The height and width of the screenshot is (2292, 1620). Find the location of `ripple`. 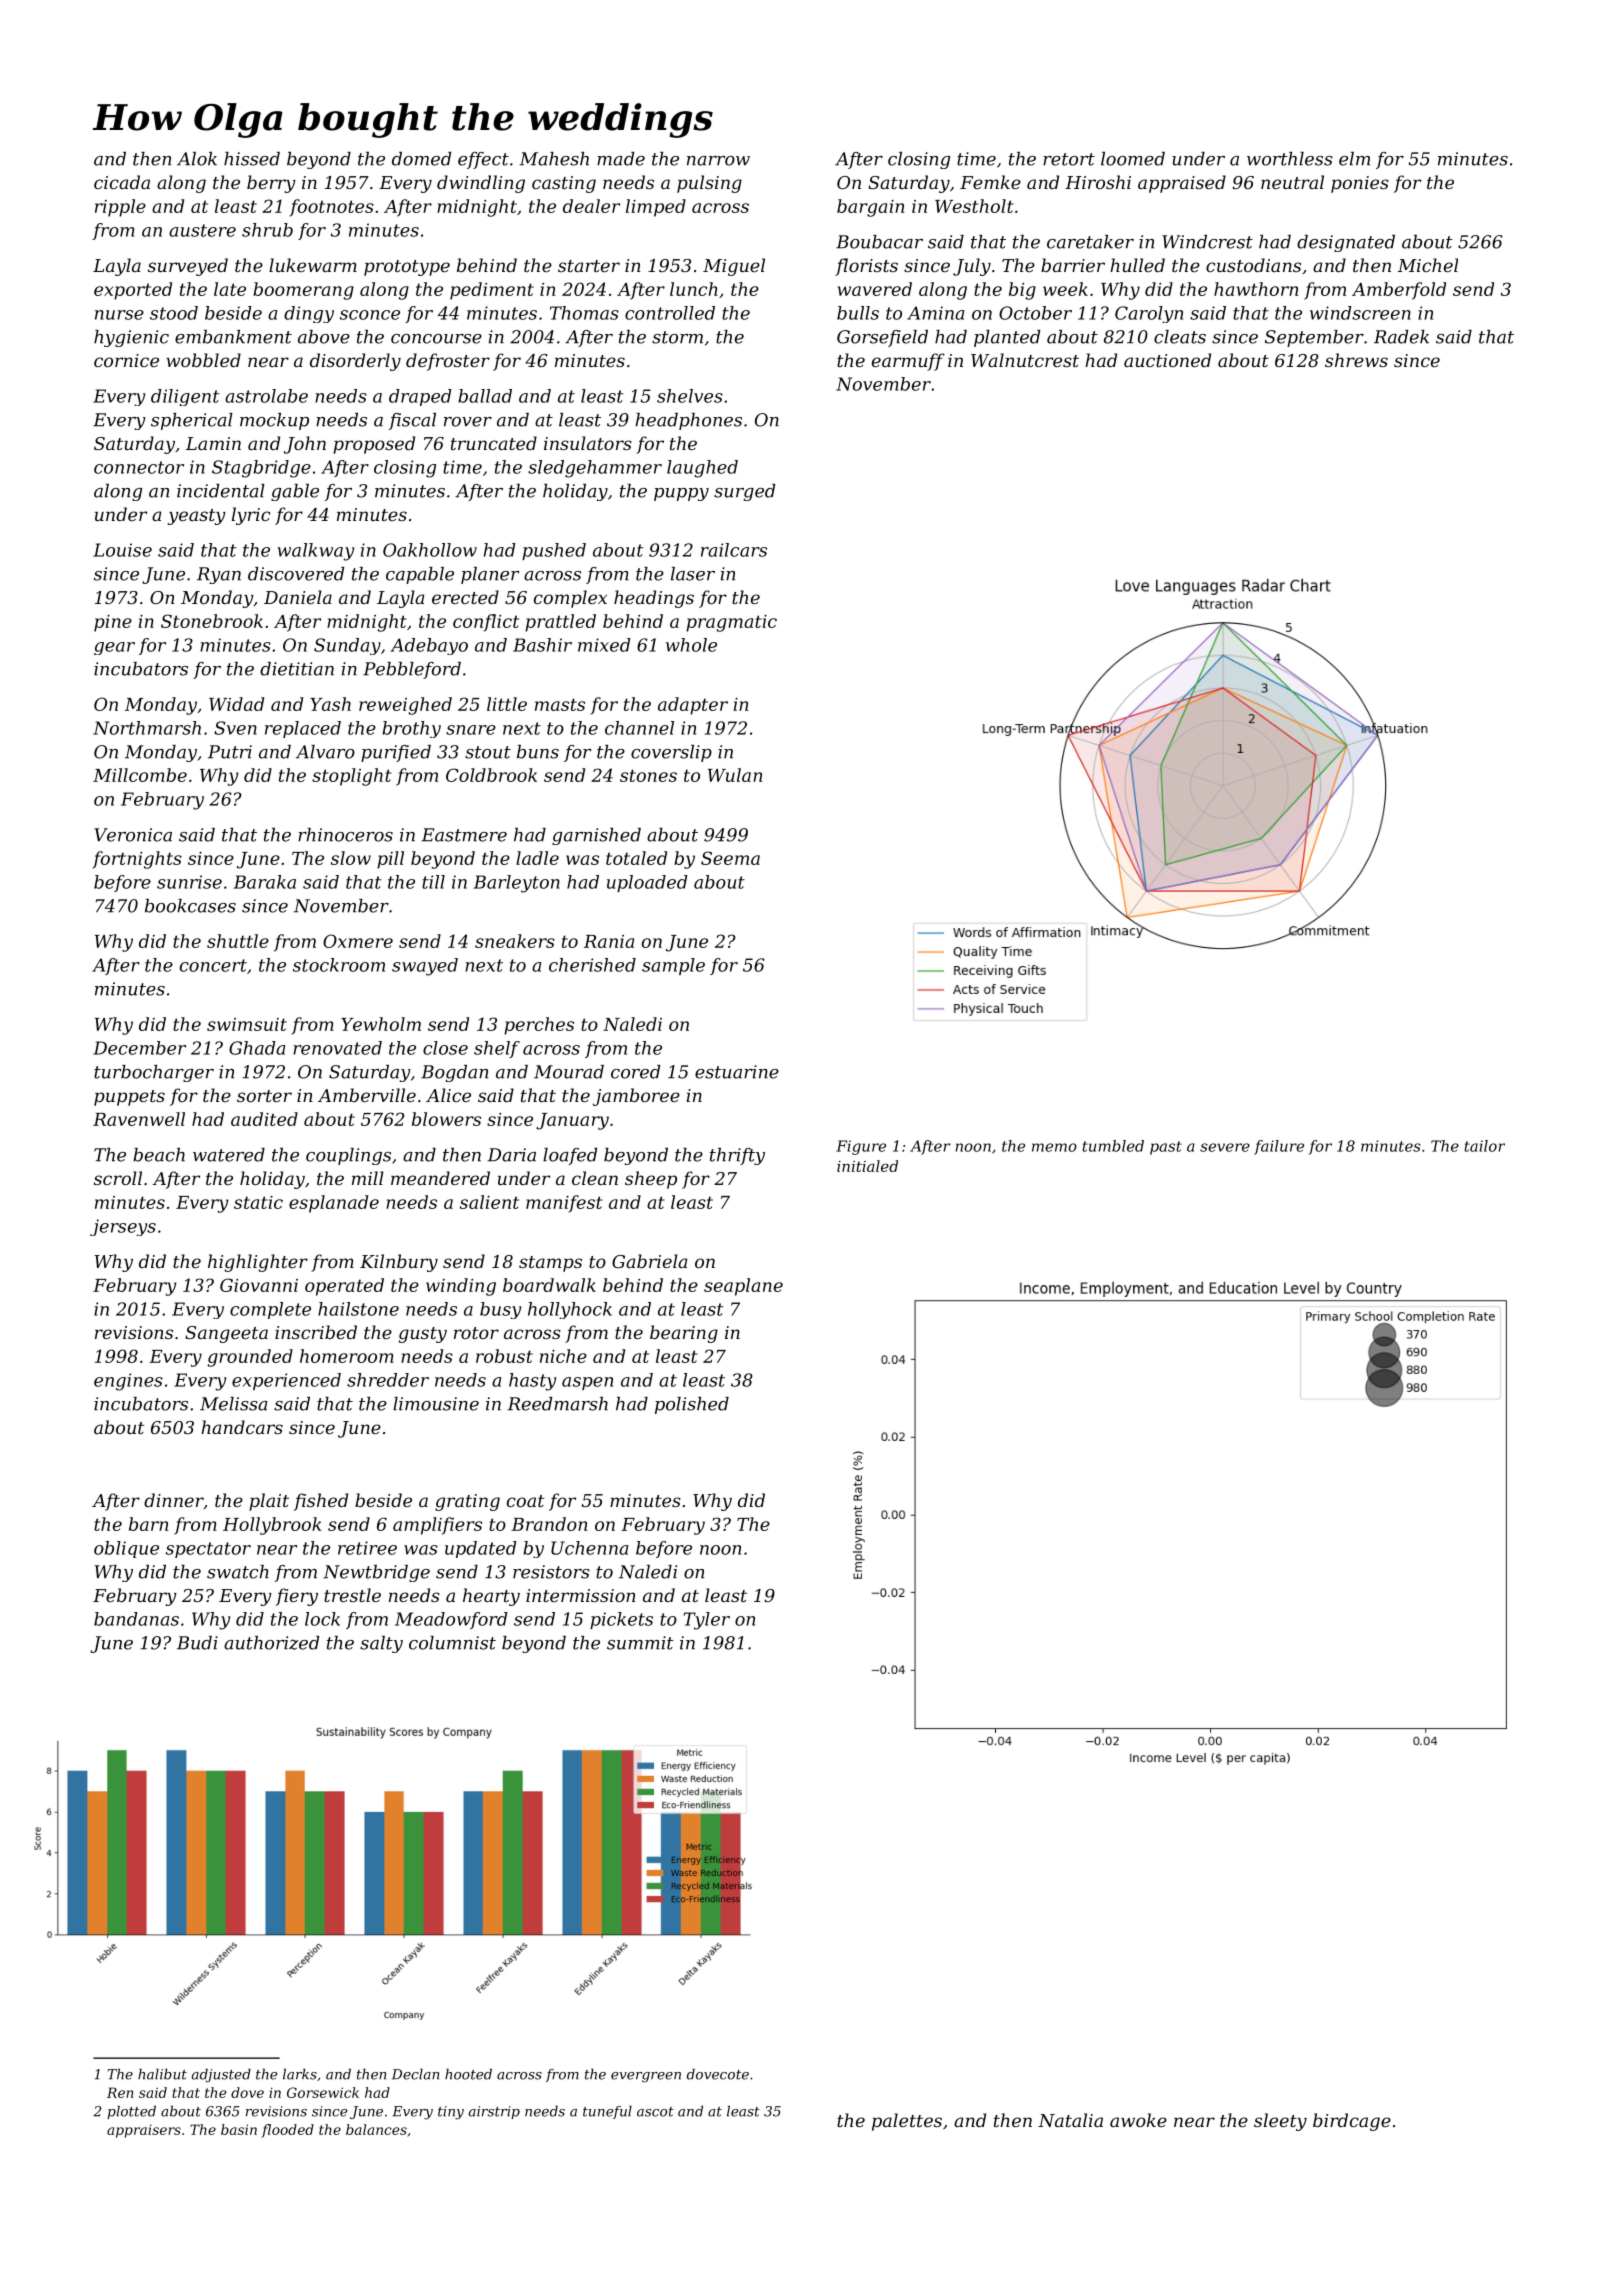

ripple is located at coordinates (120, 208).
